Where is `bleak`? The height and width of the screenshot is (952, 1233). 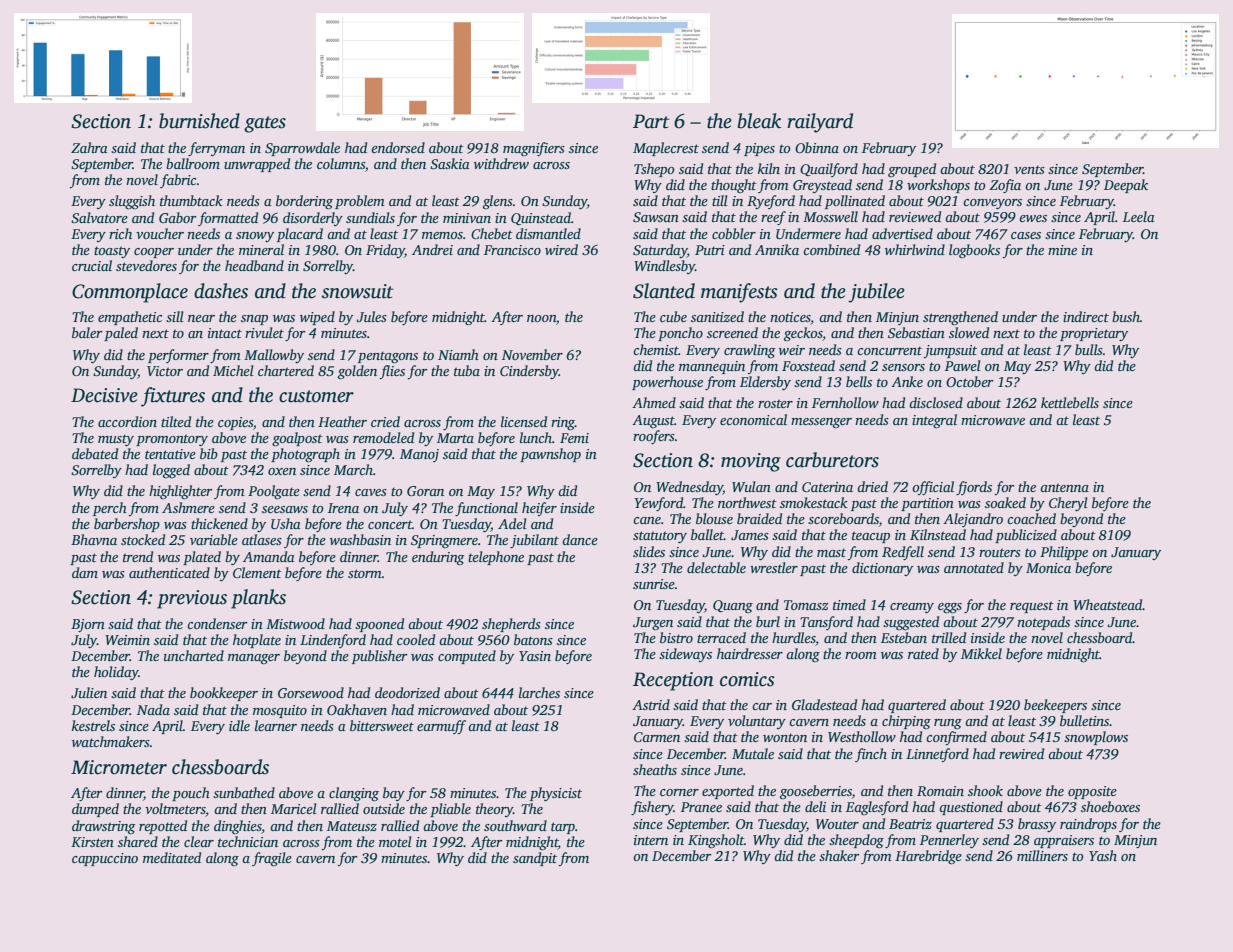 bleak is located at coordinates (759, 121).
